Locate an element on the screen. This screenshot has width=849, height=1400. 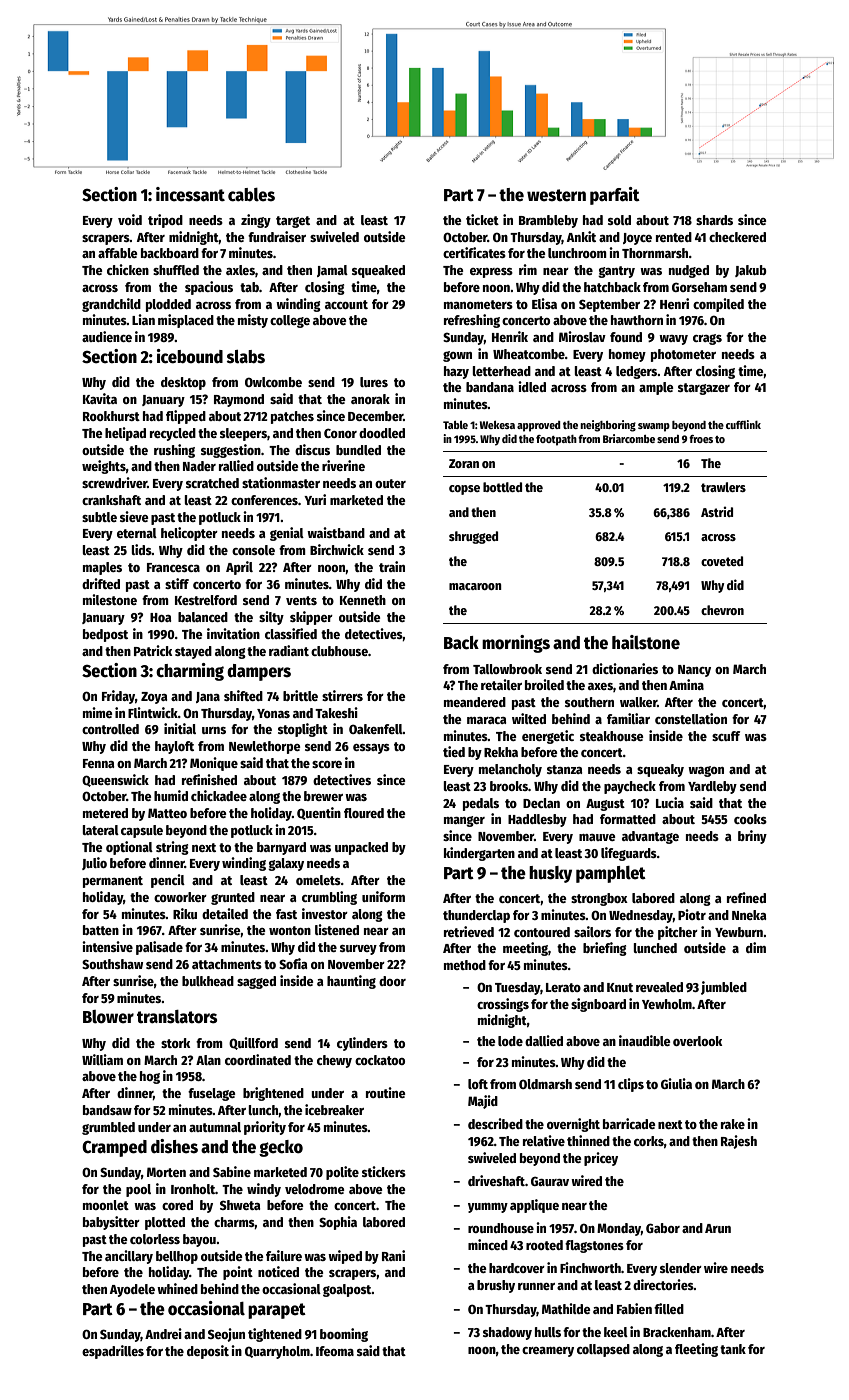
Patrick is located at coordinates (153, 650).
